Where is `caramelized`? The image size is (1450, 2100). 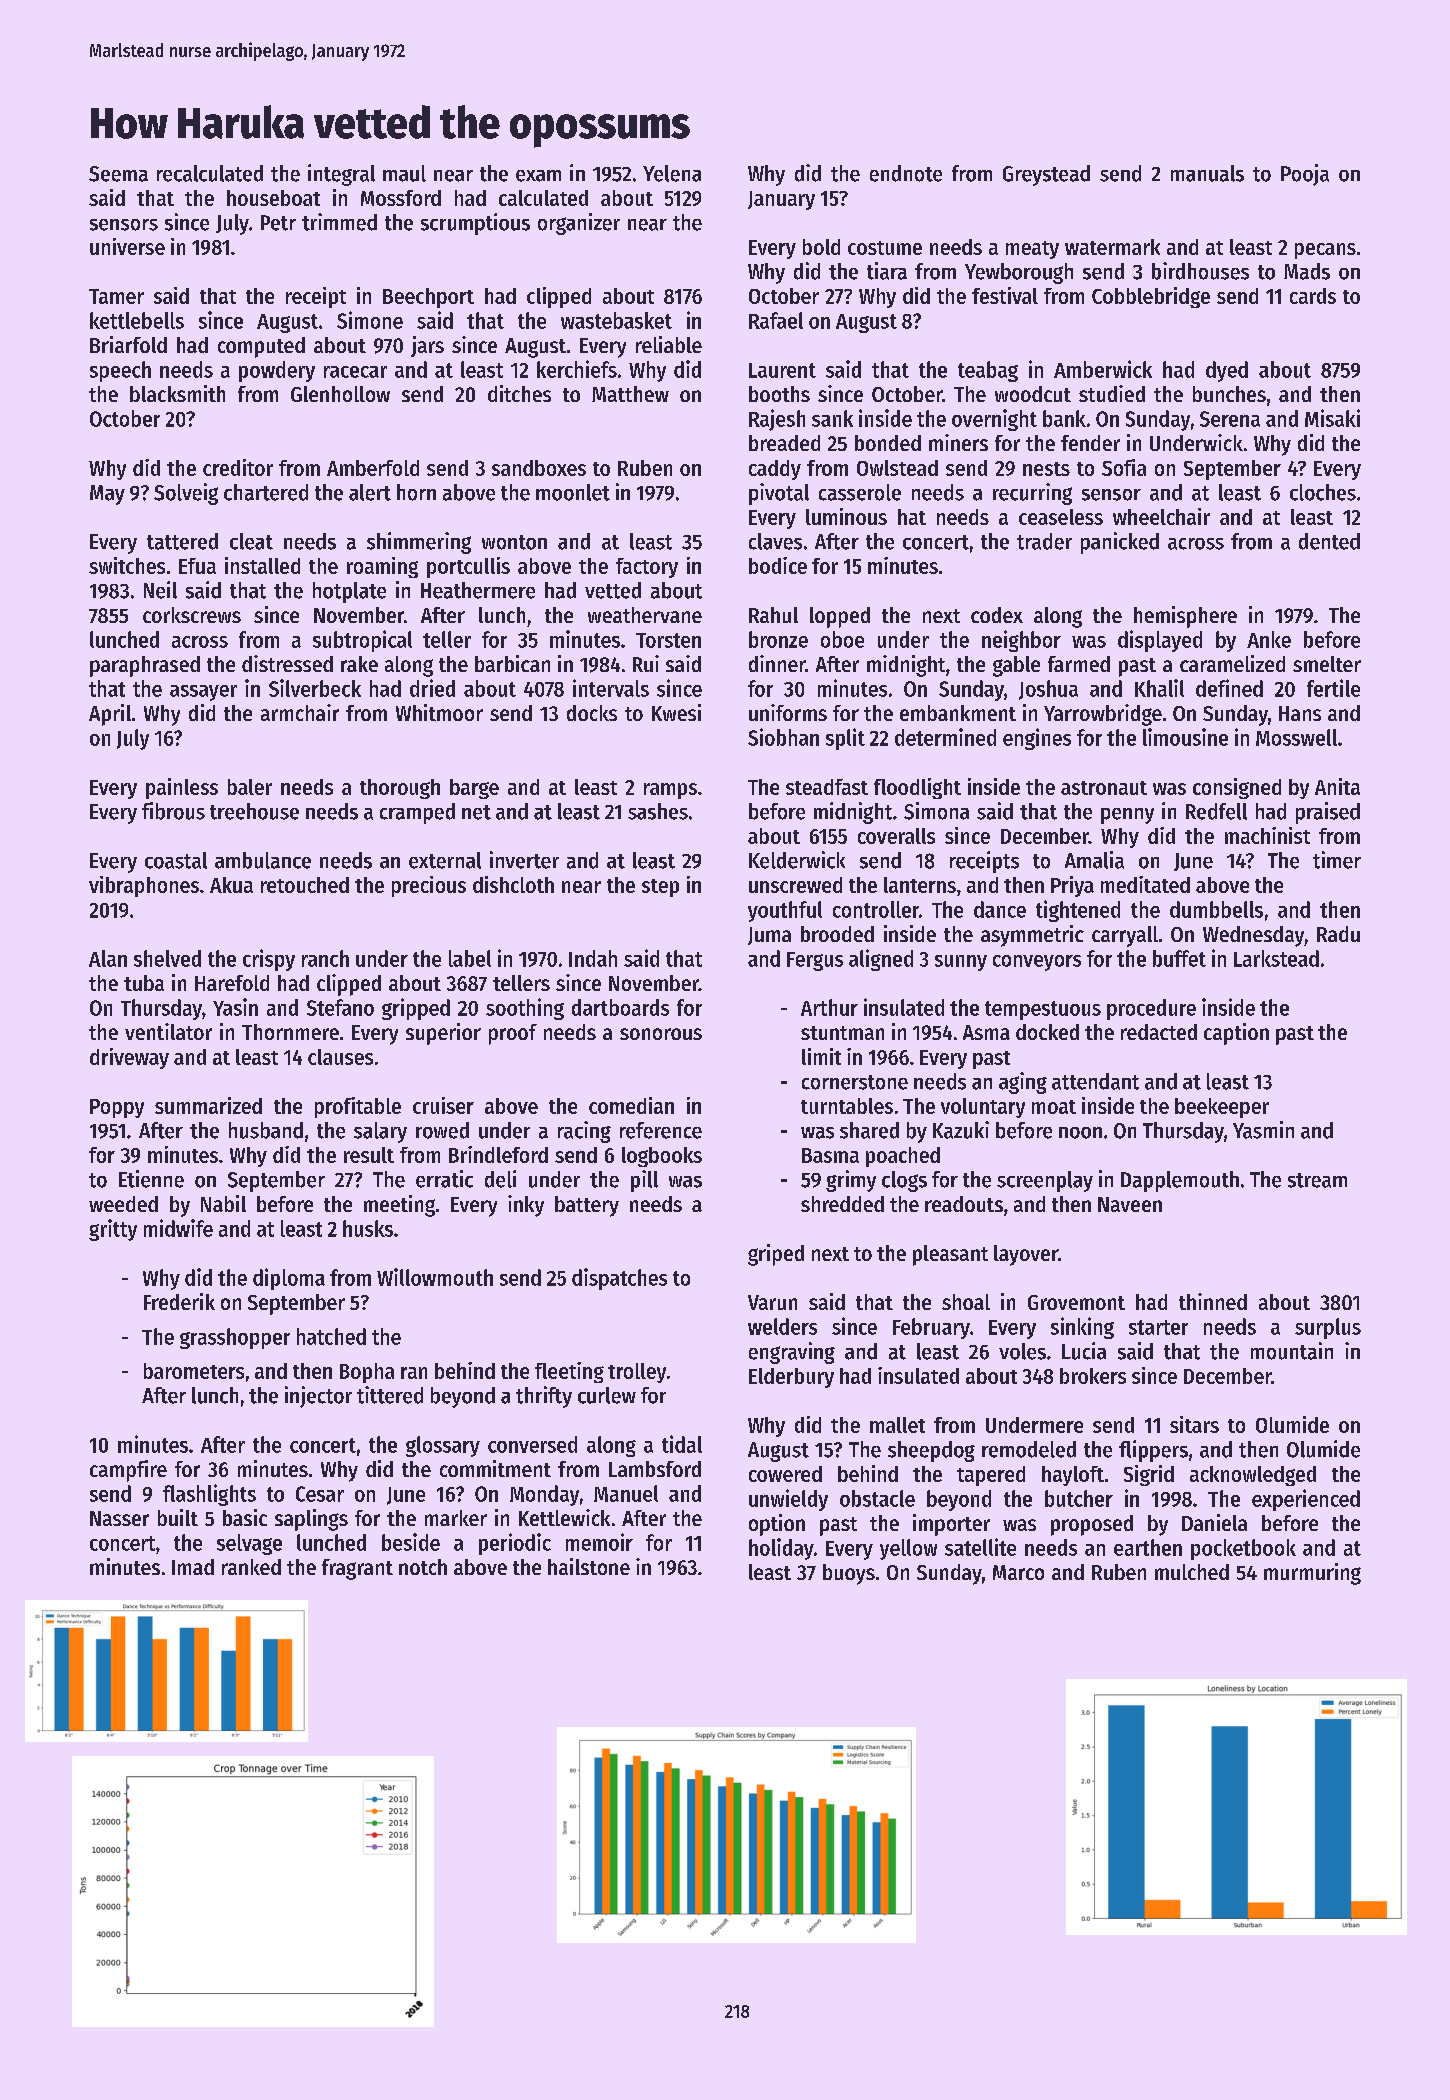 caramelized is located at coordinates (1232, 663).
